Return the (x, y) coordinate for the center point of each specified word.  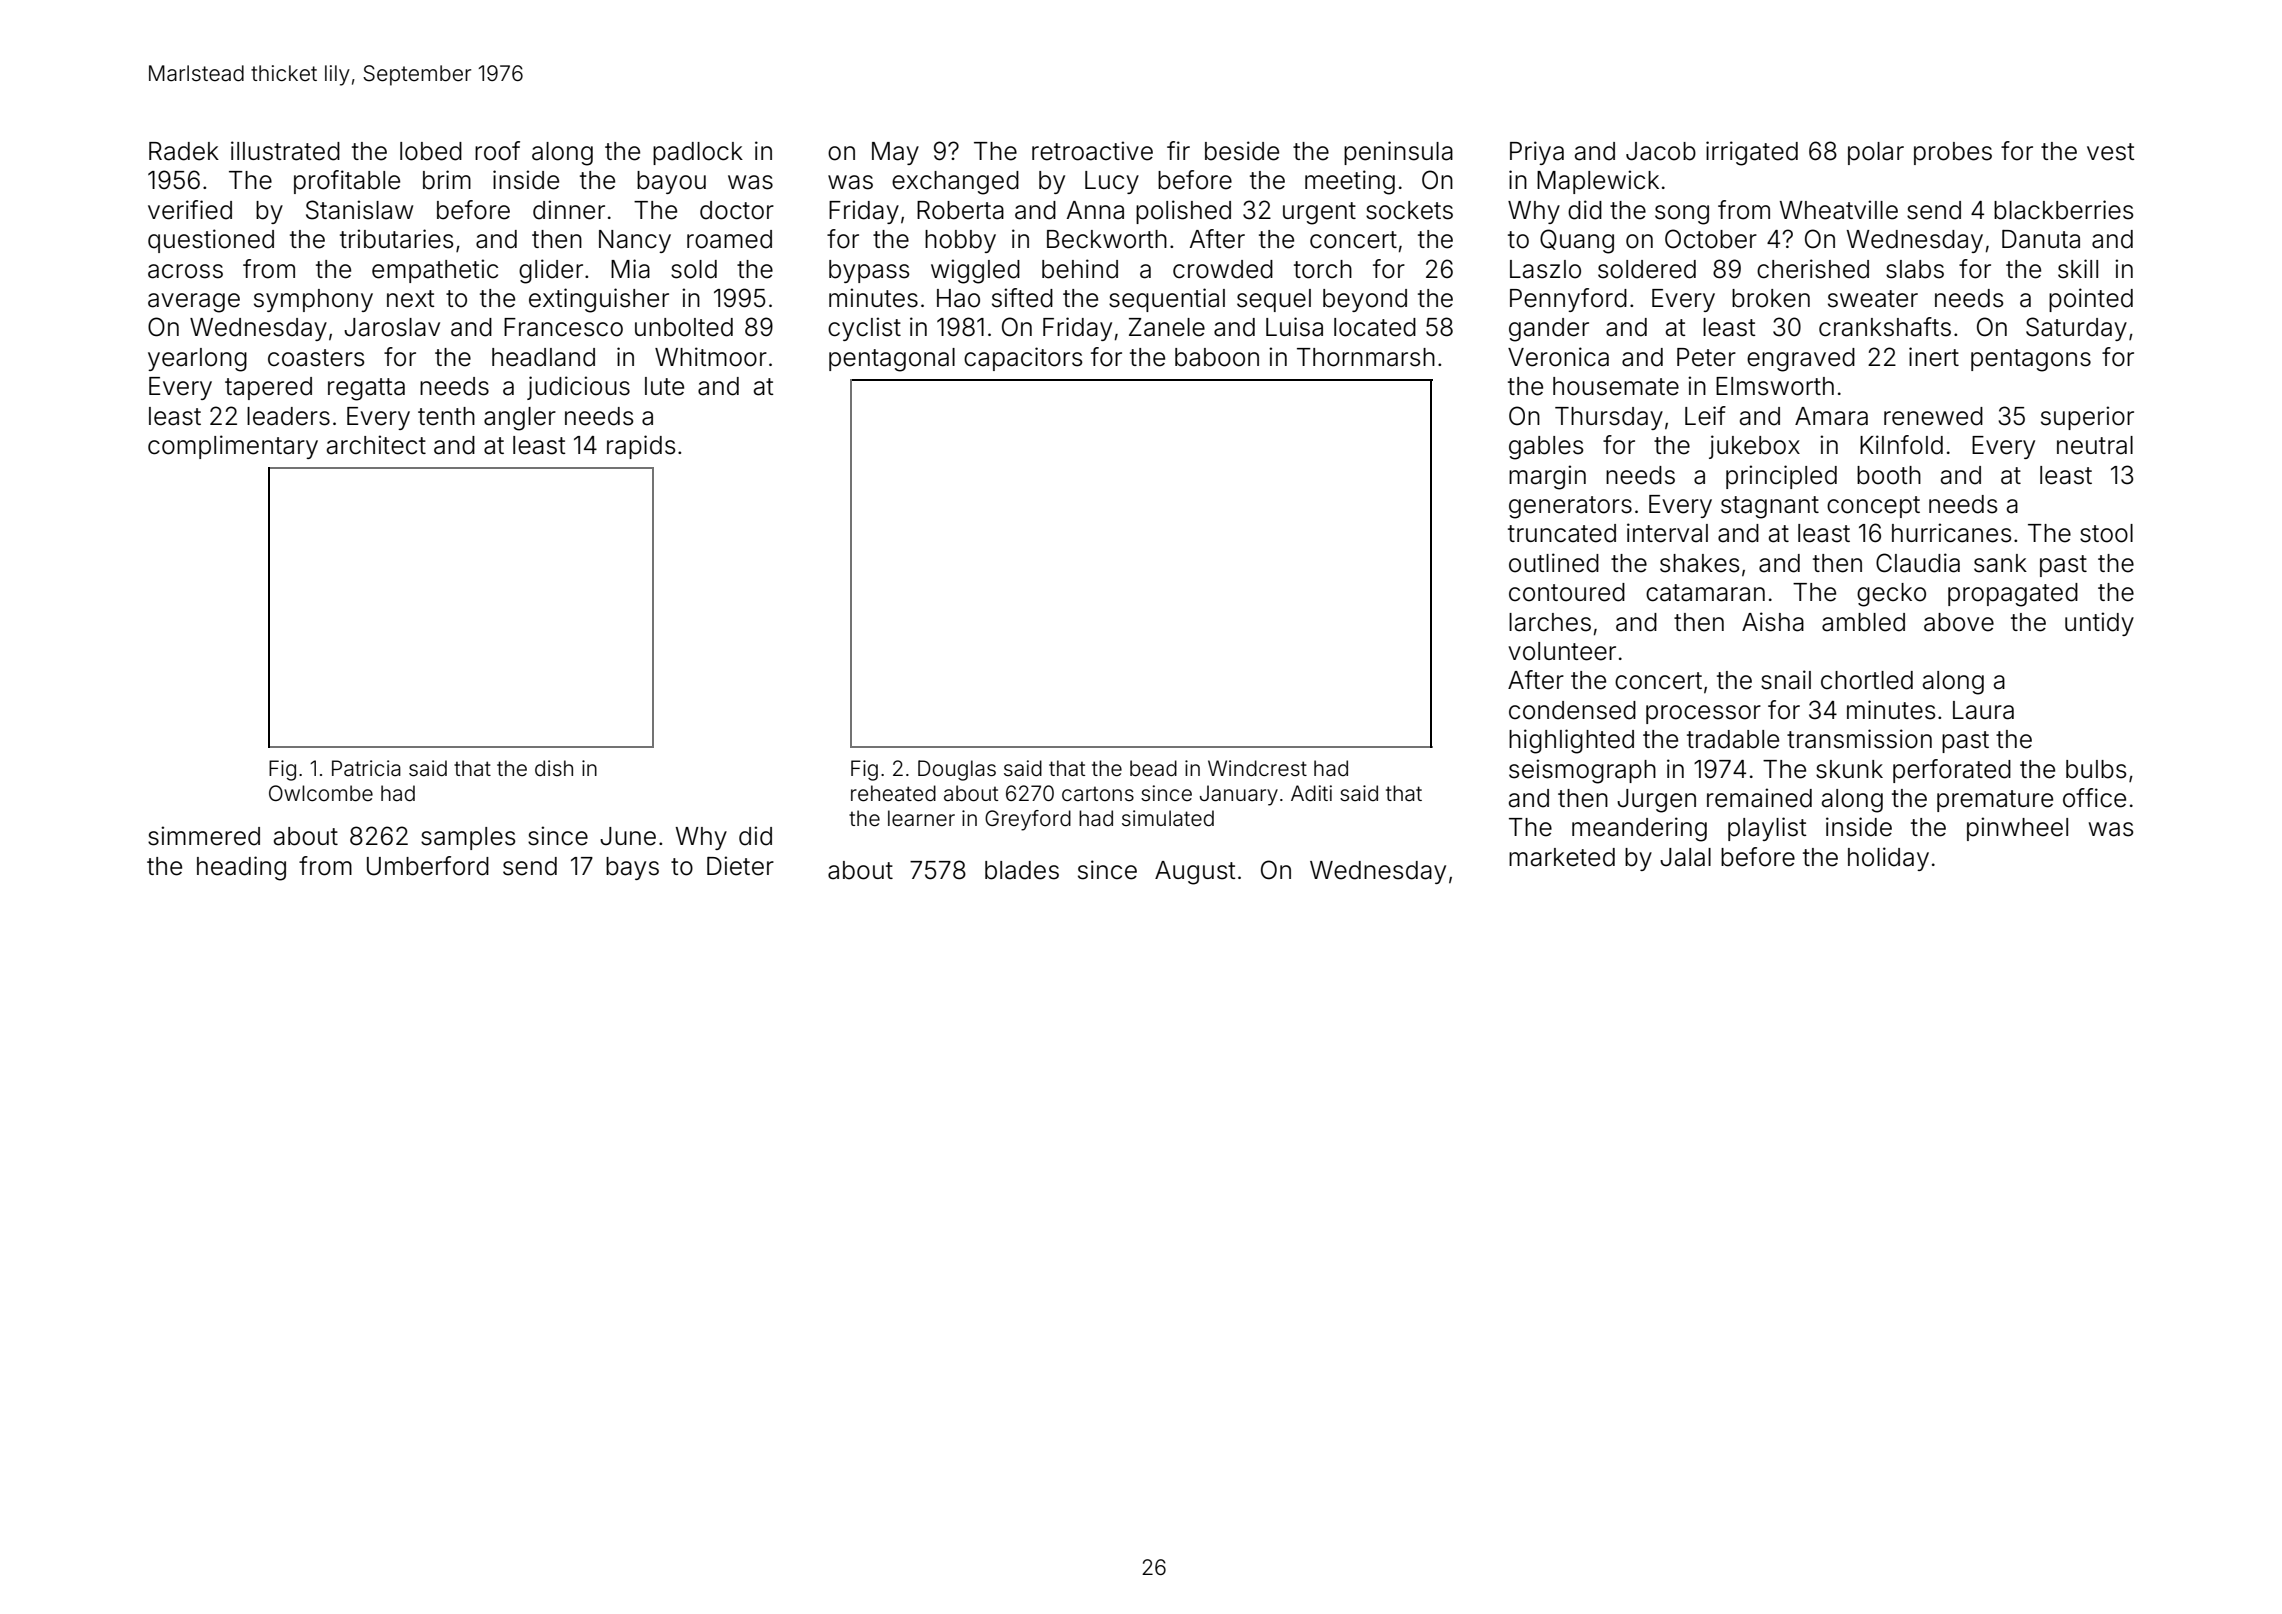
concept (1873, 507)
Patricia (366, 768)
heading (241, 868)
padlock (698, 153)
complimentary (233, 447)
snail (1786, 680)
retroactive (1092, 151)
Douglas (957, 770)
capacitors (1023, 359)
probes (1953, 153)
